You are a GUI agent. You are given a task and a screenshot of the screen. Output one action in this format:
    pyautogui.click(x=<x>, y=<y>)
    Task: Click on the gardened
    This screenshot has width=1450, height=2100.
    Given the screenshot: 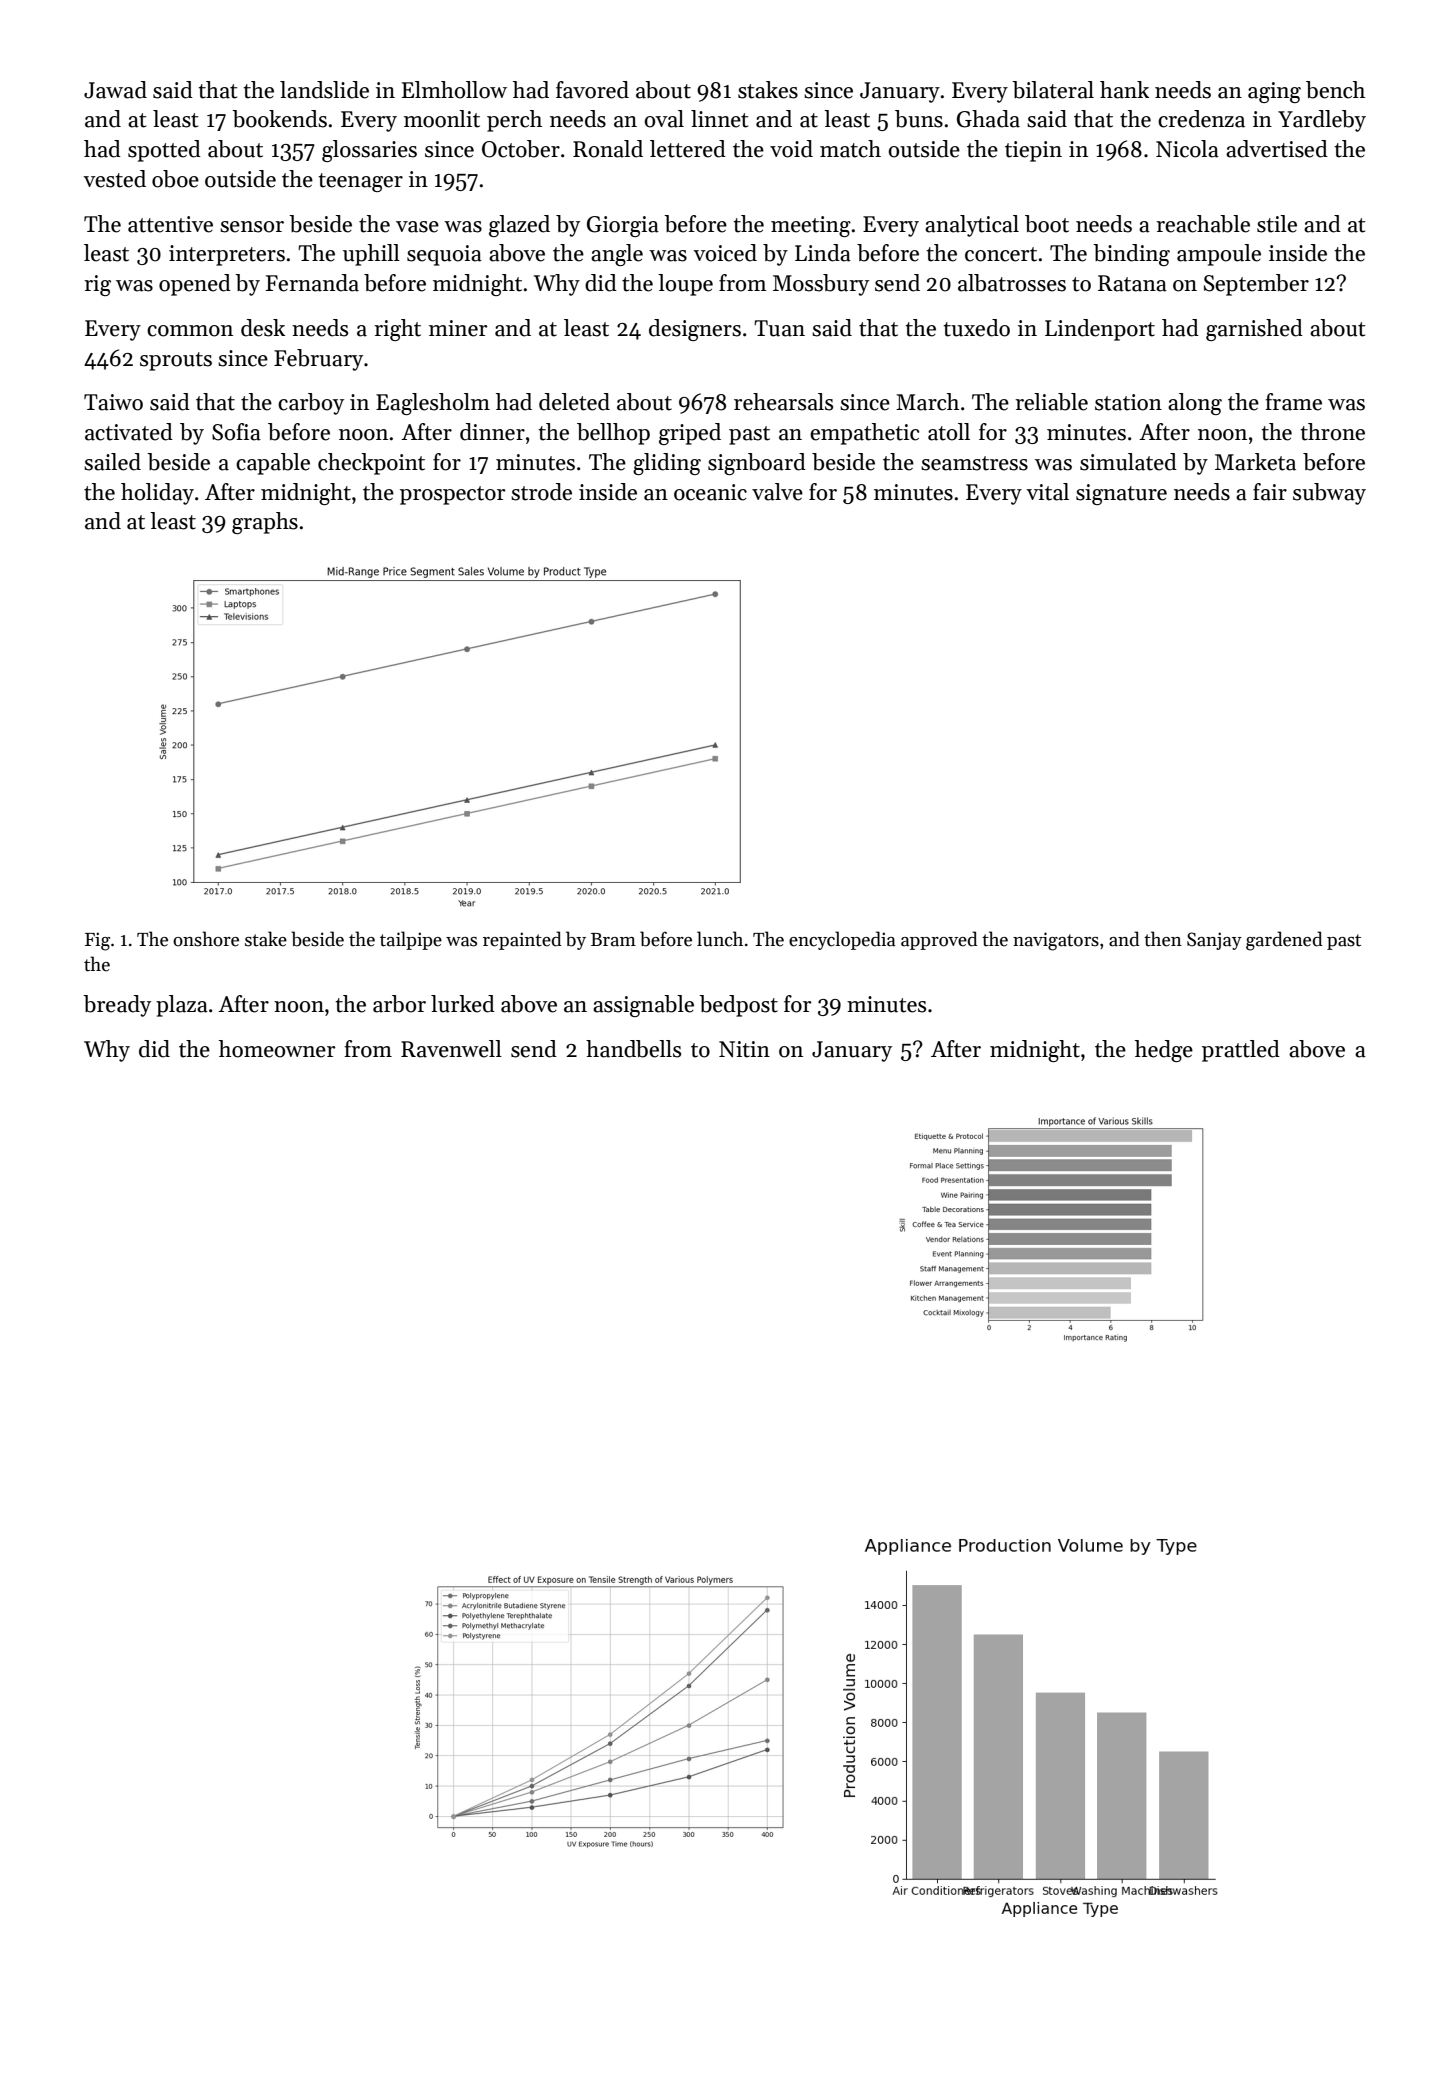 What is the action you would take?
    pyautogui.click(x=1284, y=941)
